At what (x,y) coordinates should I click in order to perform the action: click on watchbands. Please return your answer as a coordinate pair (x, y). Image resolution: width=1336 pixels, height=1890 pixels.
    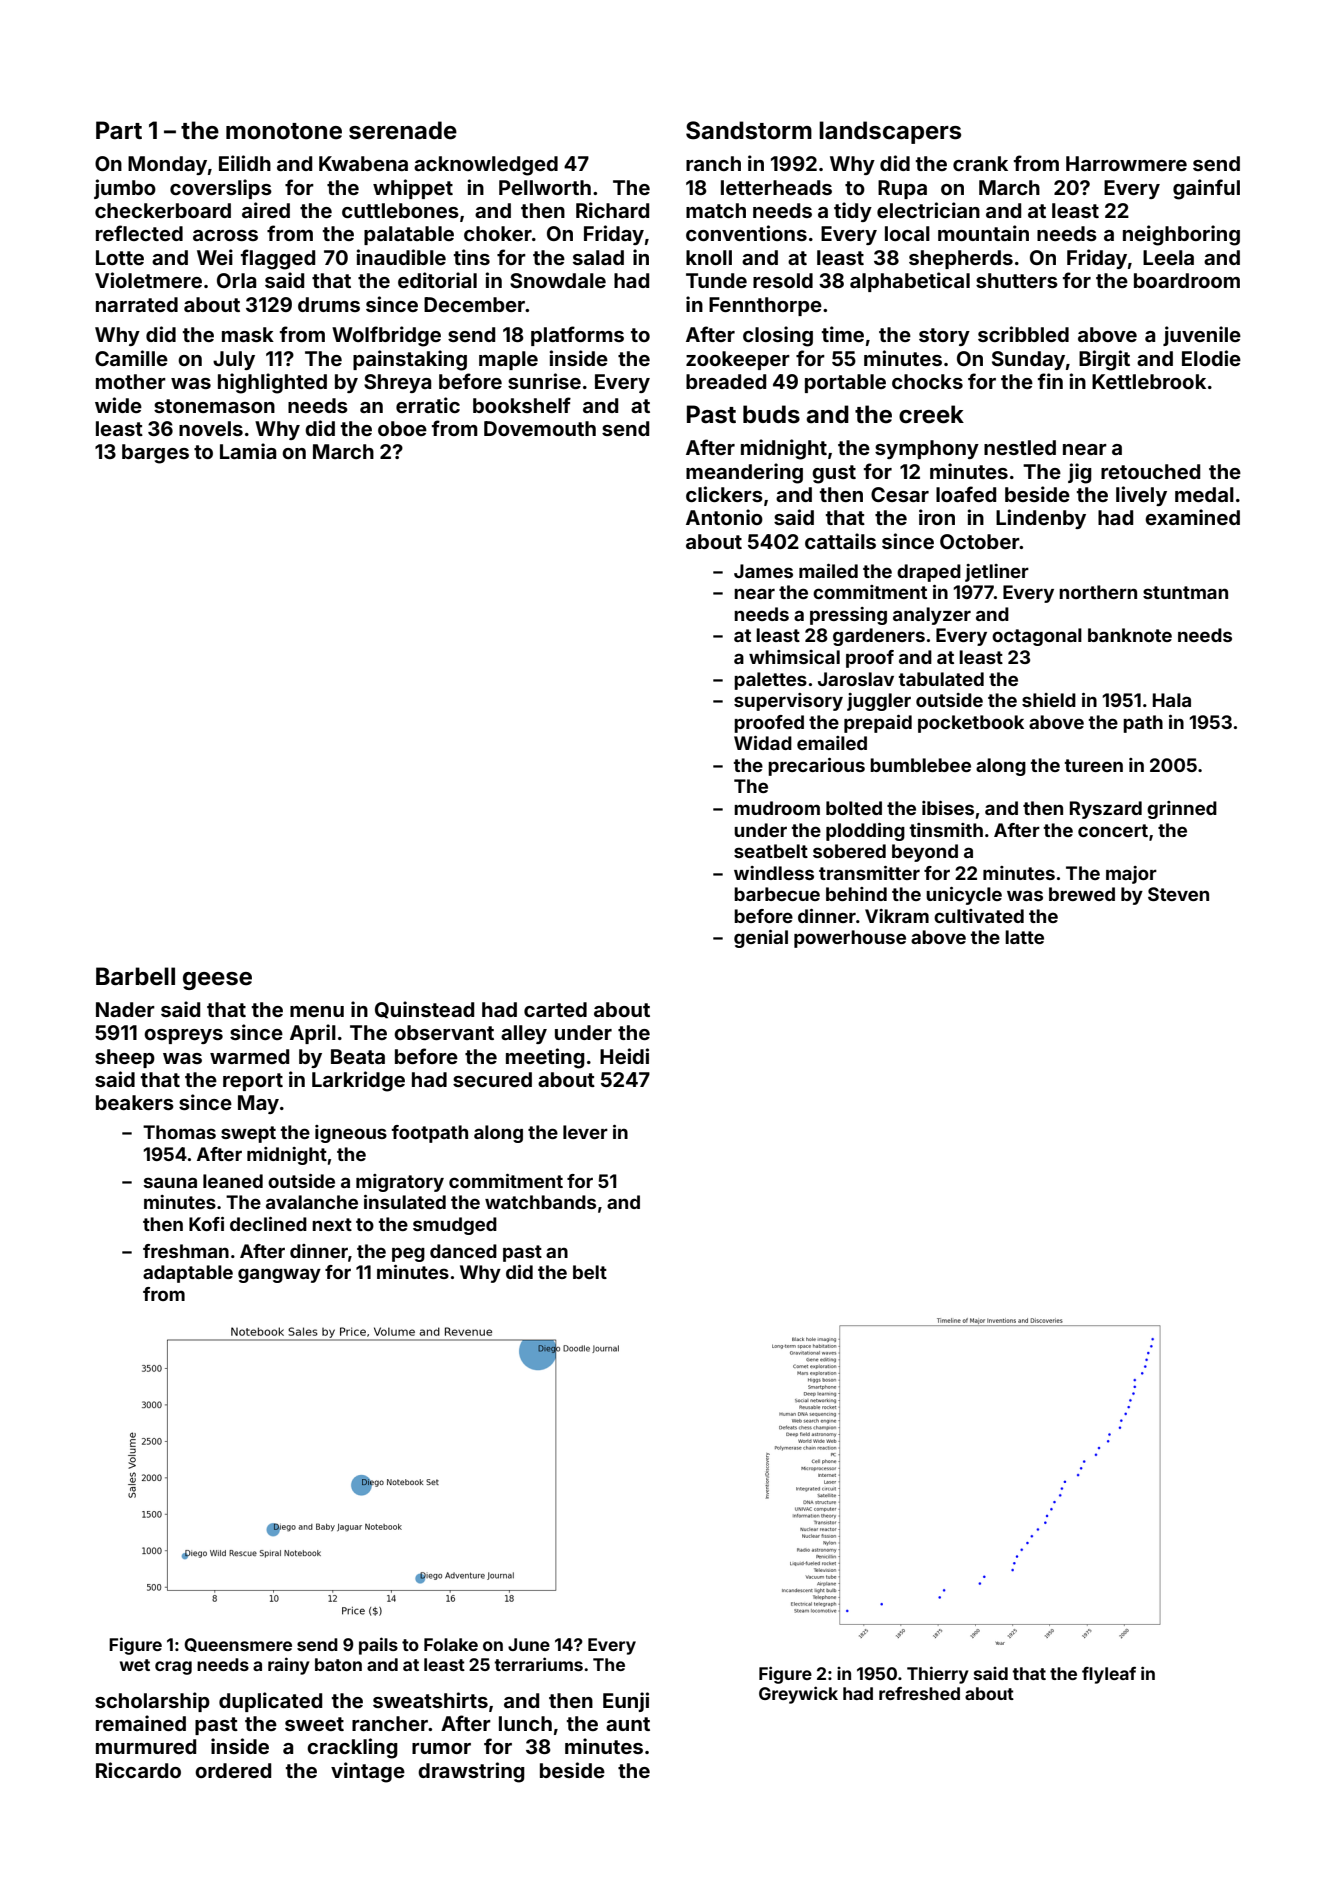
    Looking at the image, I should click on (540, 1202).
